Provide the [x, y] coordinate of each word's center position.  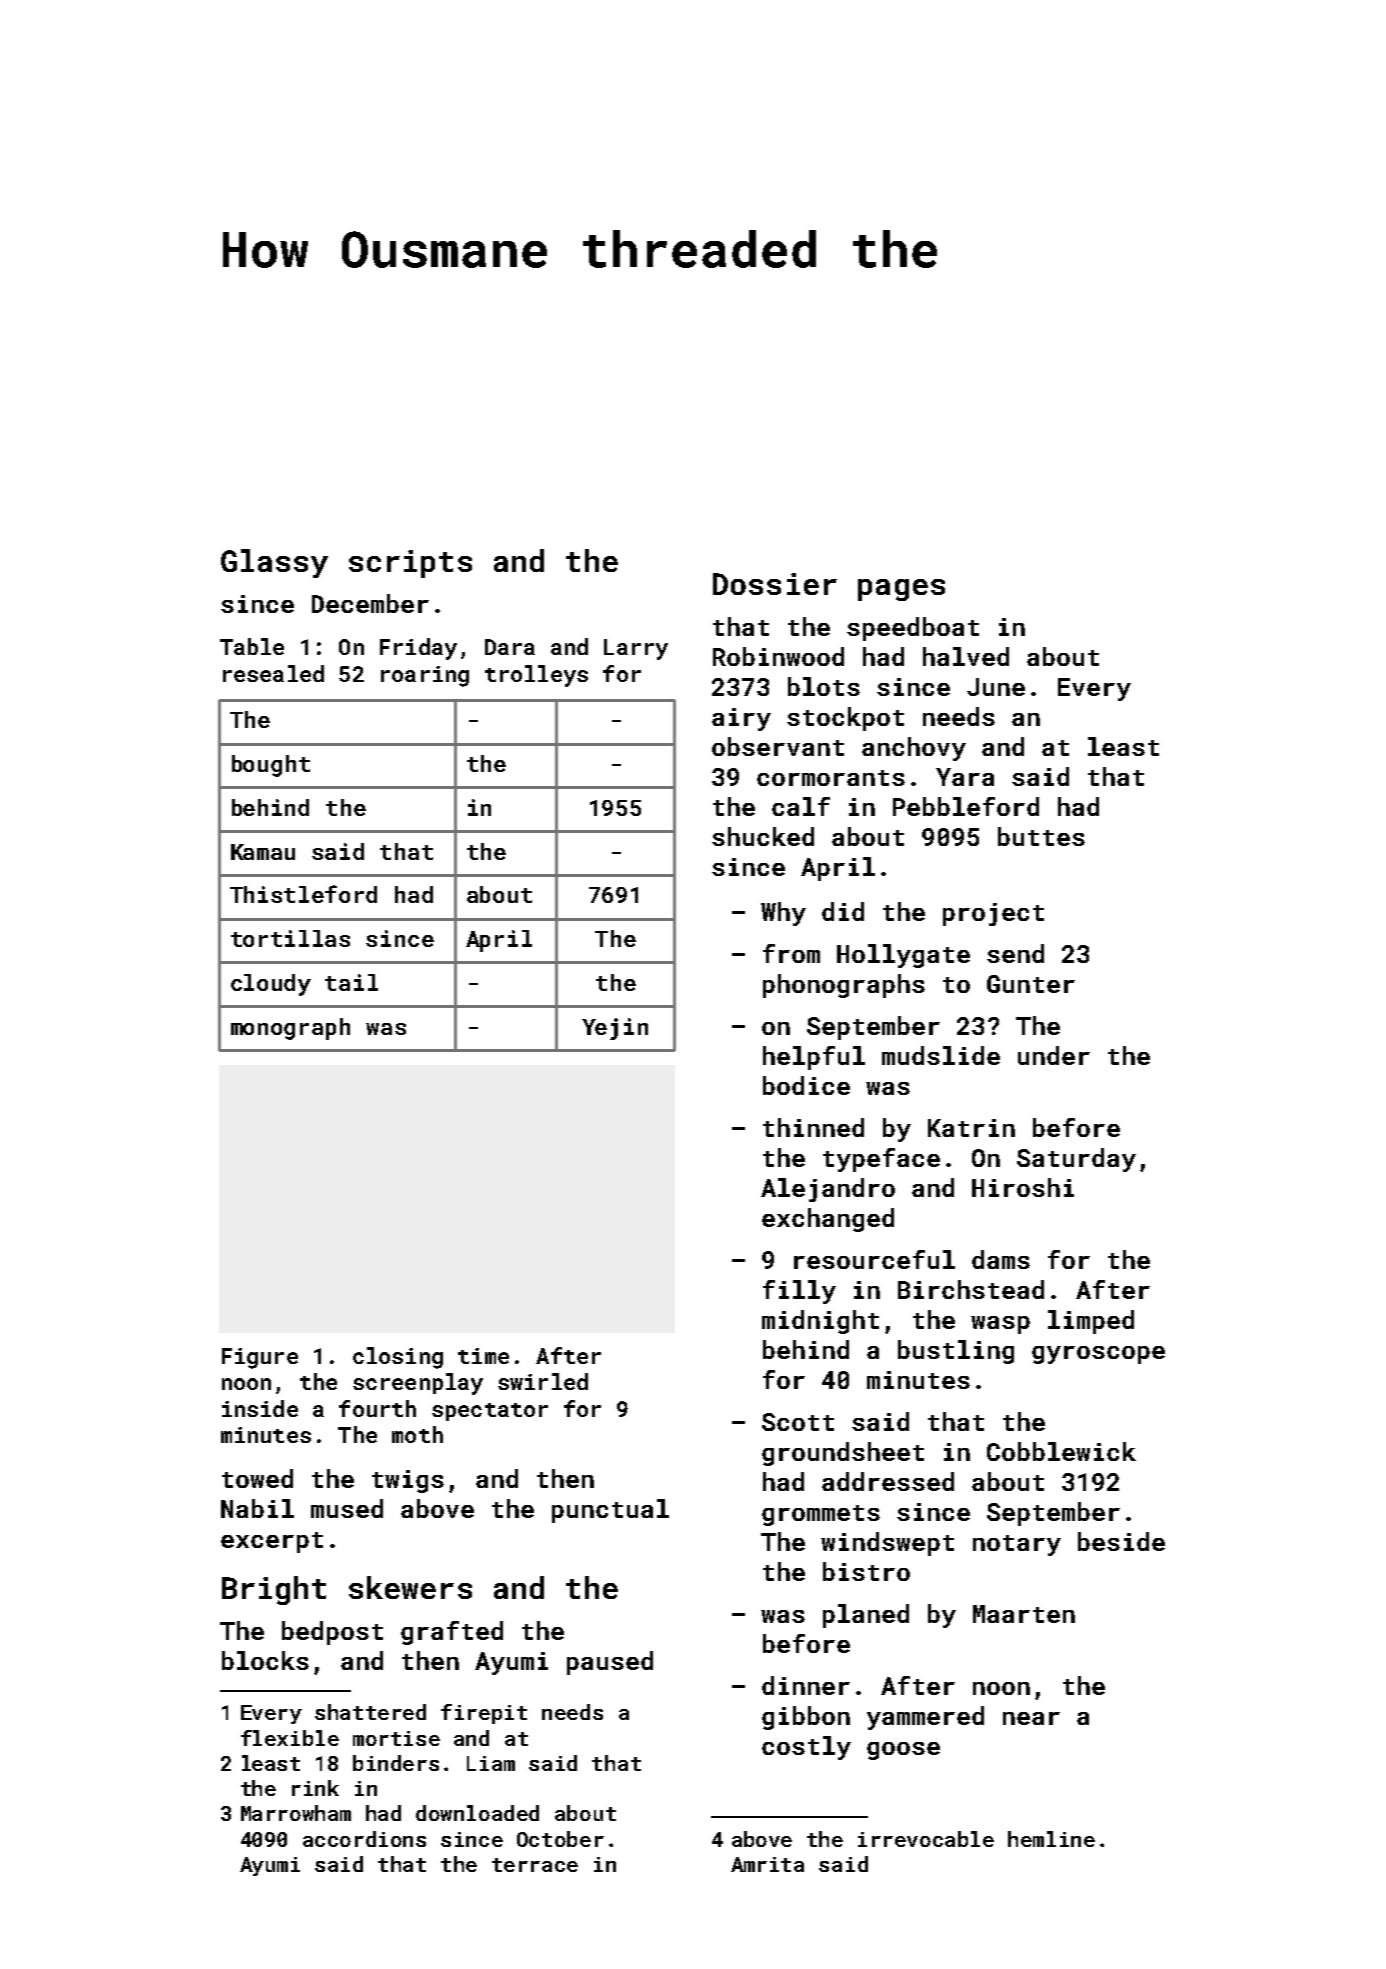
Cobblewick [1061, 1451]
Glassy [274, 563]
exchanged [828, 1220]
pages [901, 590]
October [560, 1839]
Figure [260, 1358]
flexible [290, 1738]
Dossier [775, 584]
